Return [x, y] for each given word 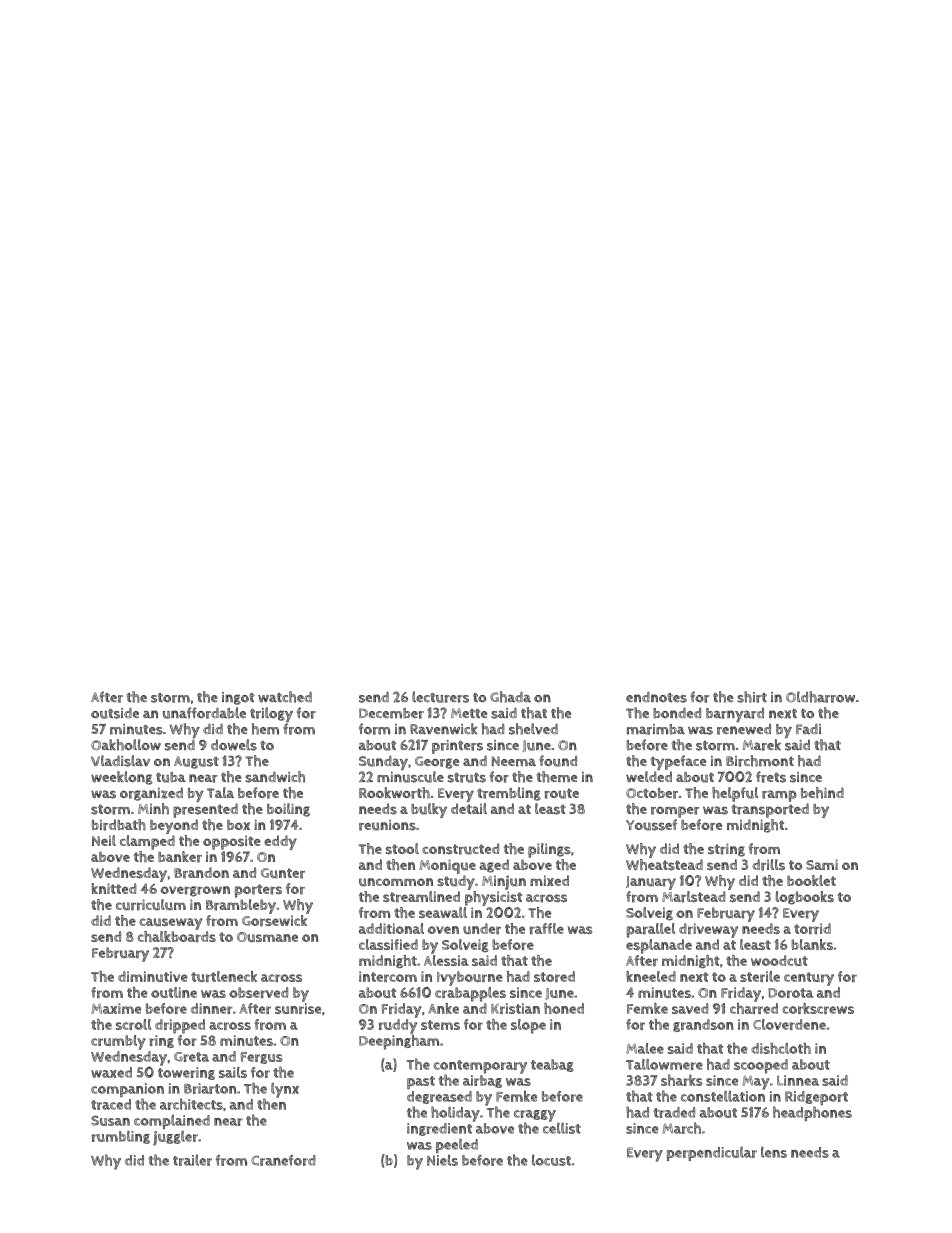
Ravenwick [444, 729]
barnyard [735, 715]
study [456, 882]
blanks [812, 944]
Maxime [116, 1008]
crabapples [470, 994]
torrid [812, 929]
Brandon [201, 873]
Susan [110, 1120]
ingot [238, 698]
